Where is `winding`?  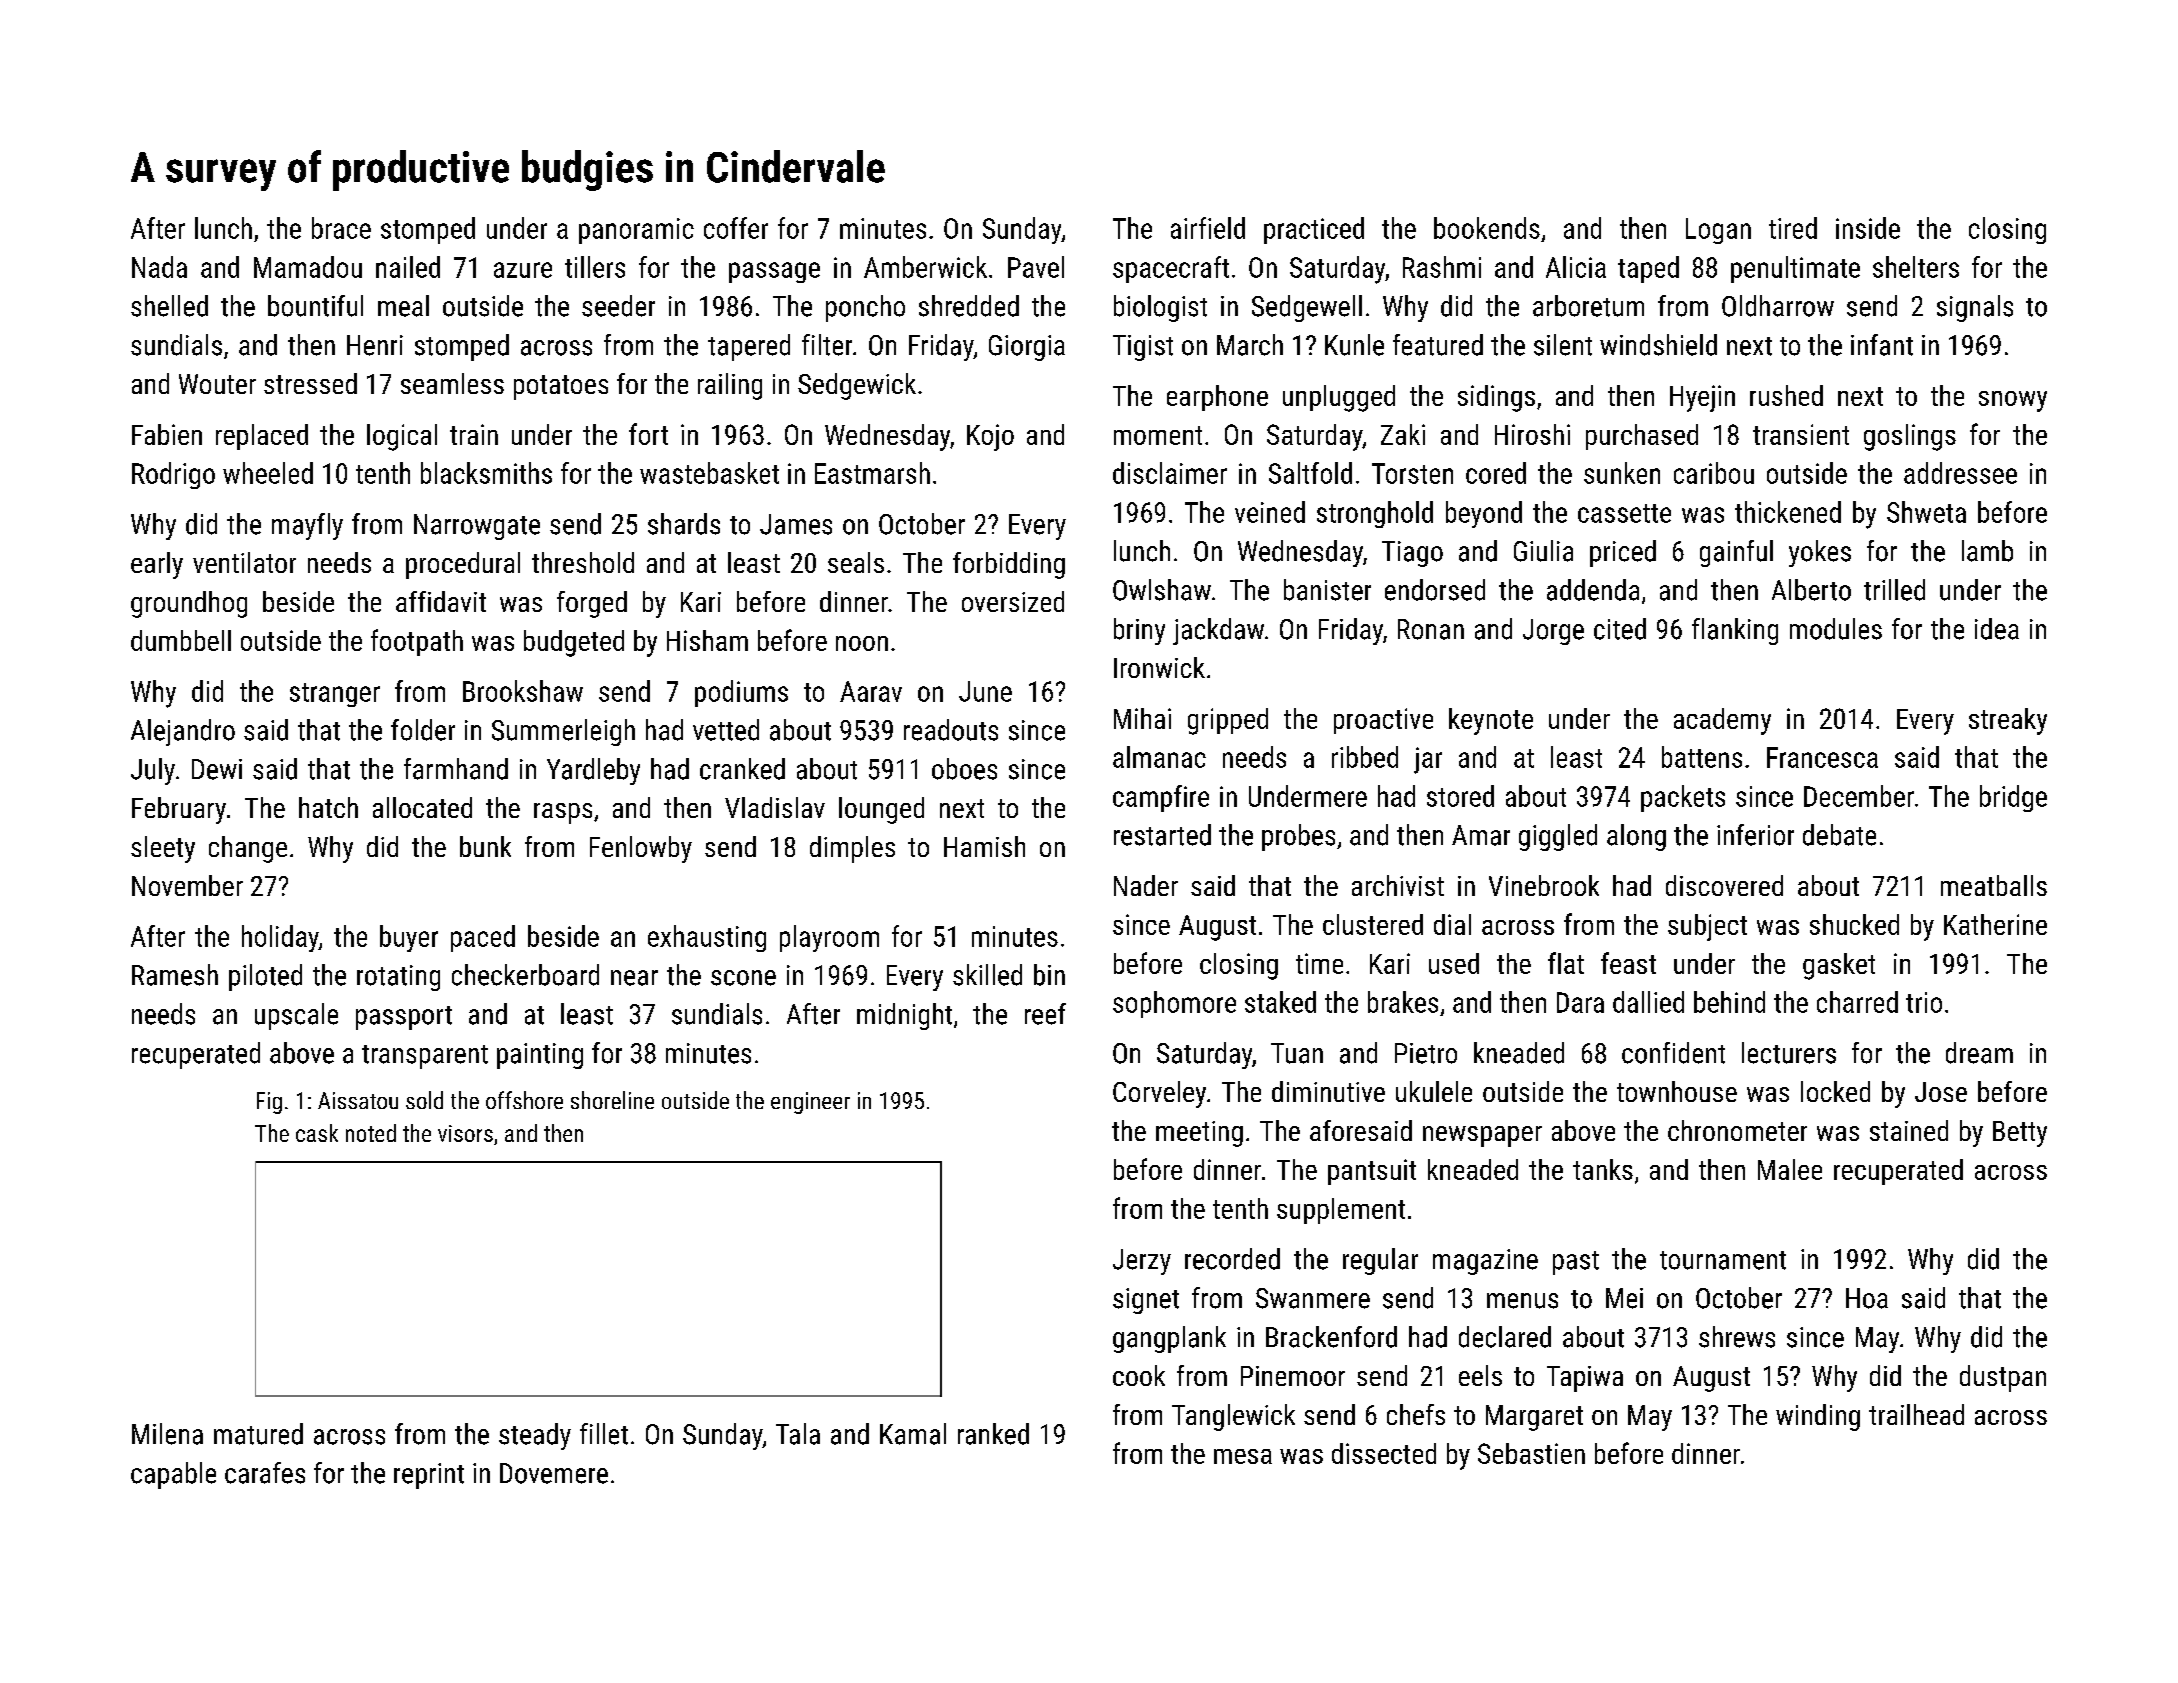 winding is located at coordinates (1818, 1417).
